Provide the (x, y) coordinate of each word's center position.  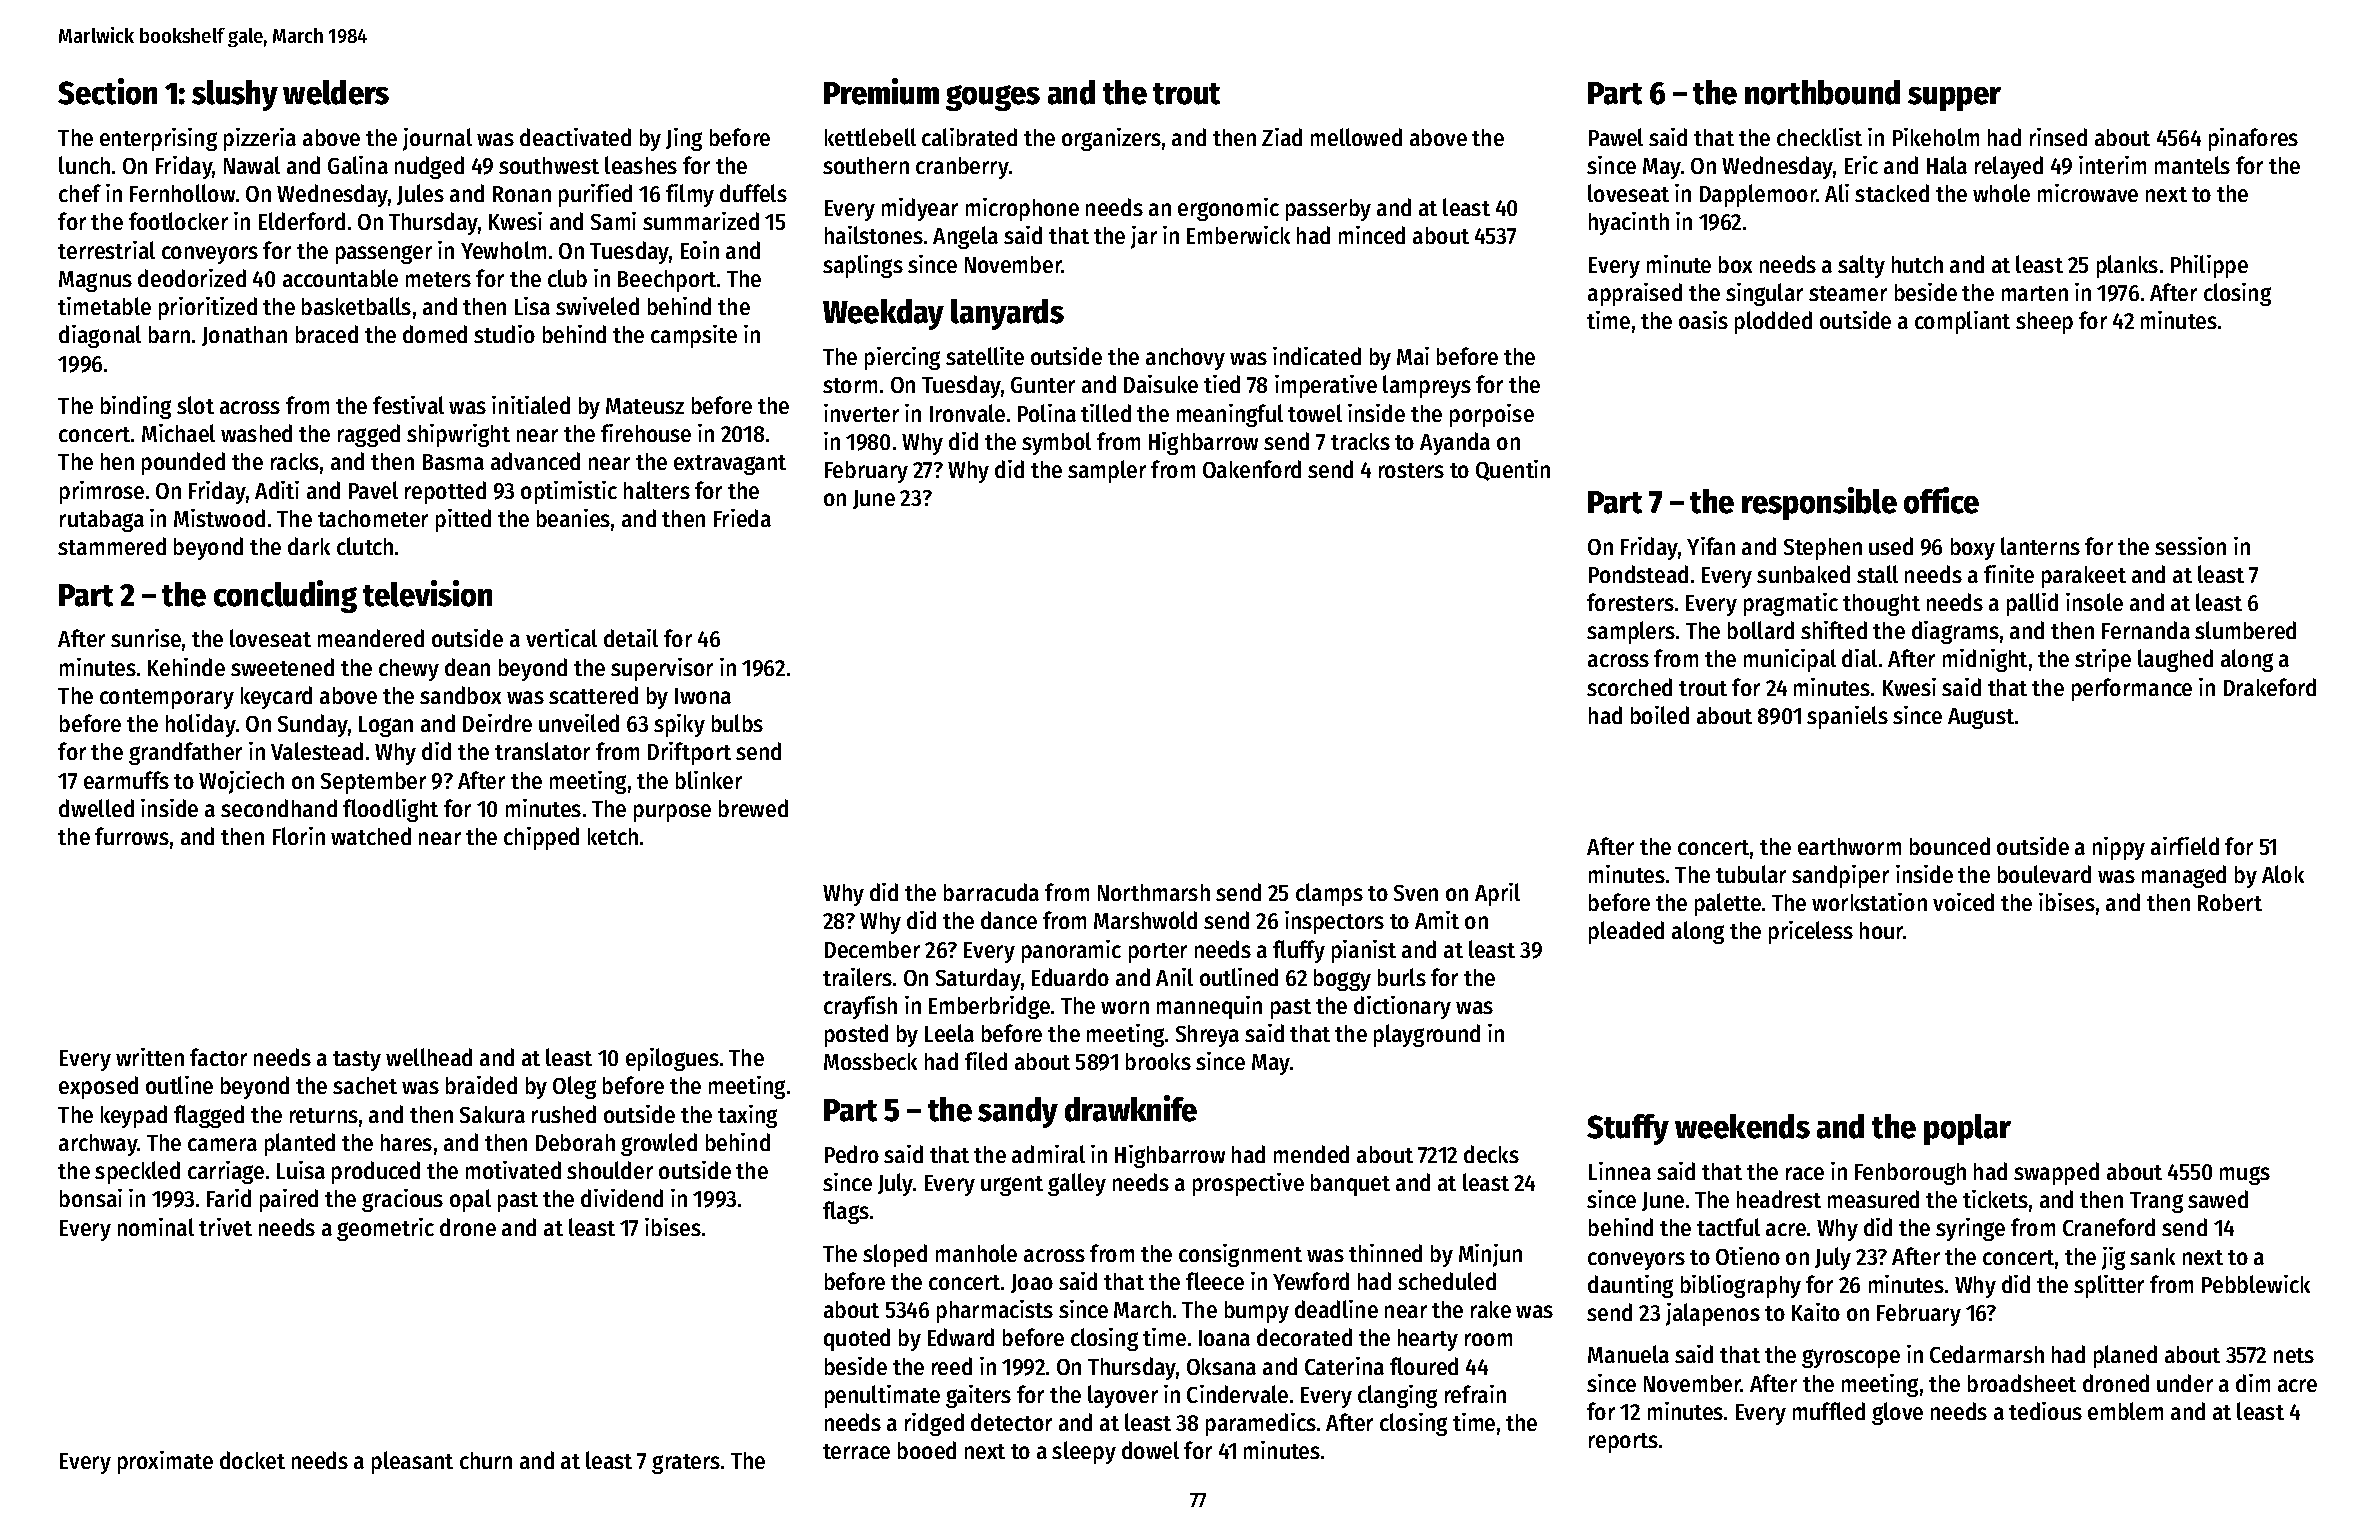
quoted (857, 1339)
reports (1623, 1443)
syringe (1970, 1229)
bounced (1950, 846)
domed (435, 334)
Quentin (1513, 470)
